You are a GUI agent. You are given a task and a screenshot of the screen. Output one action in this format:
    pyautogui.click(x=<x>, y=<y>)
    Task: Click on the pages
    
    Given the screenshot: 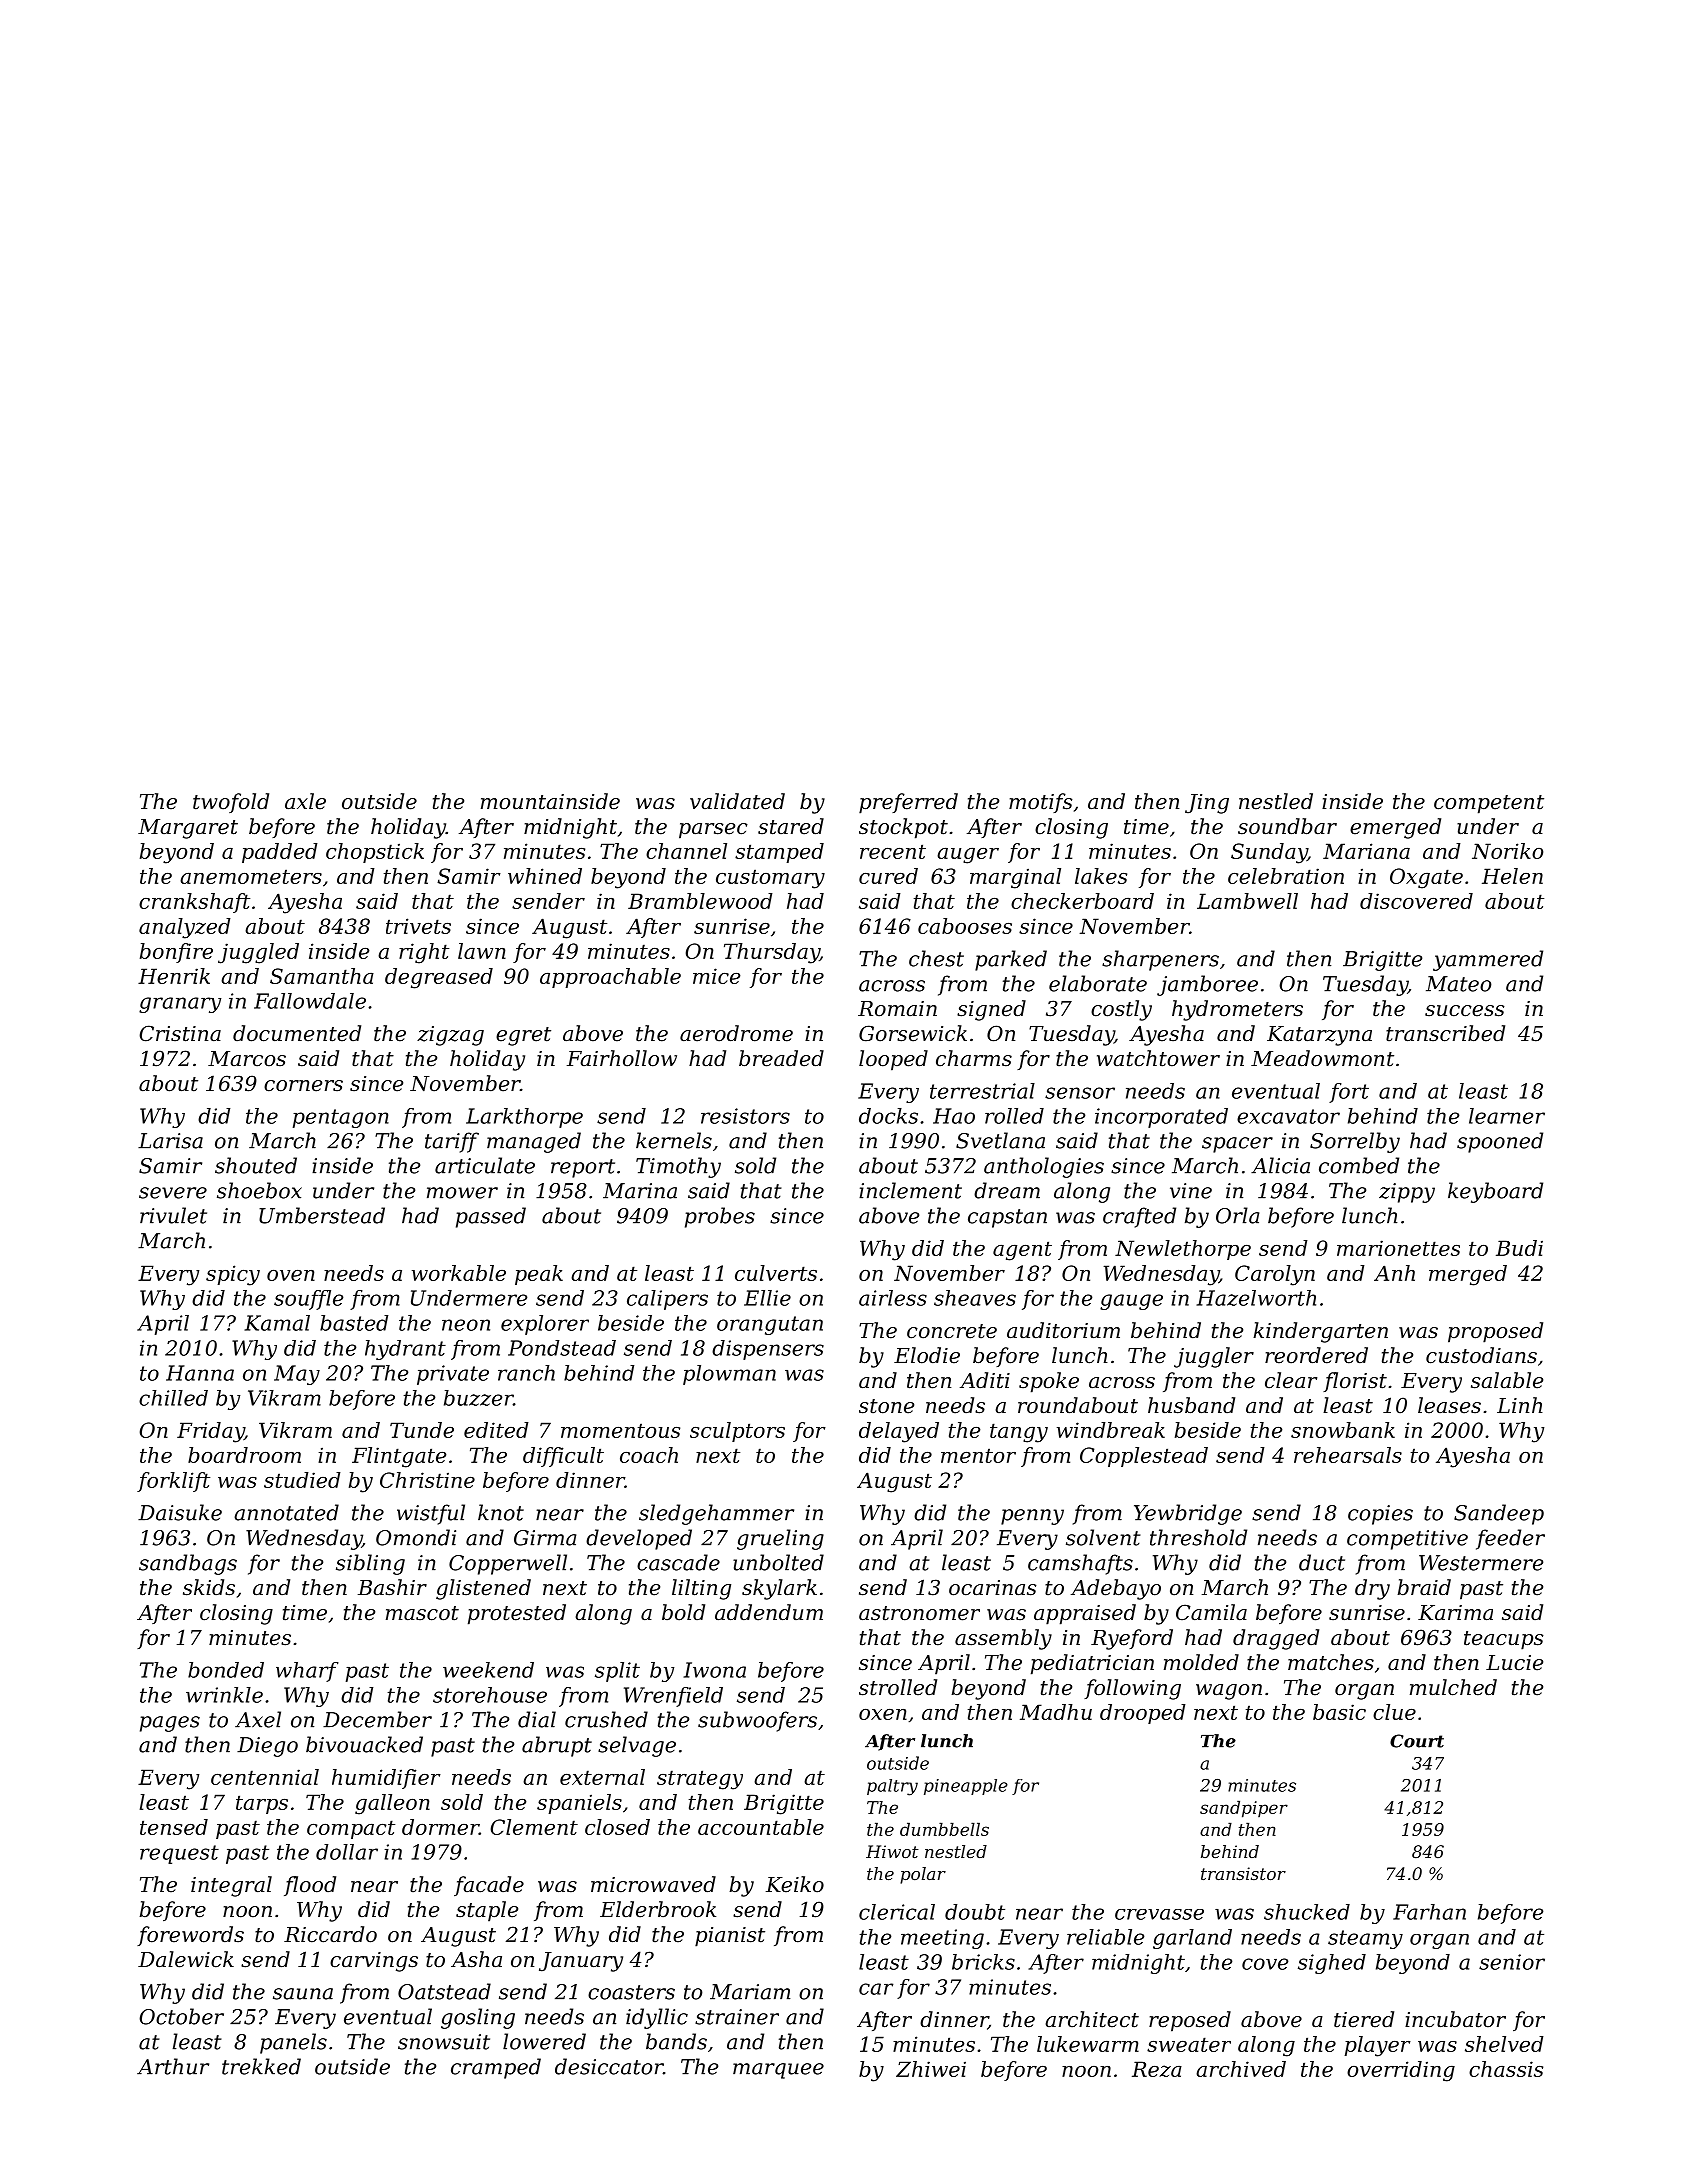 What is the action you would take?
    pyautogui.click(x=170, y=1724)
